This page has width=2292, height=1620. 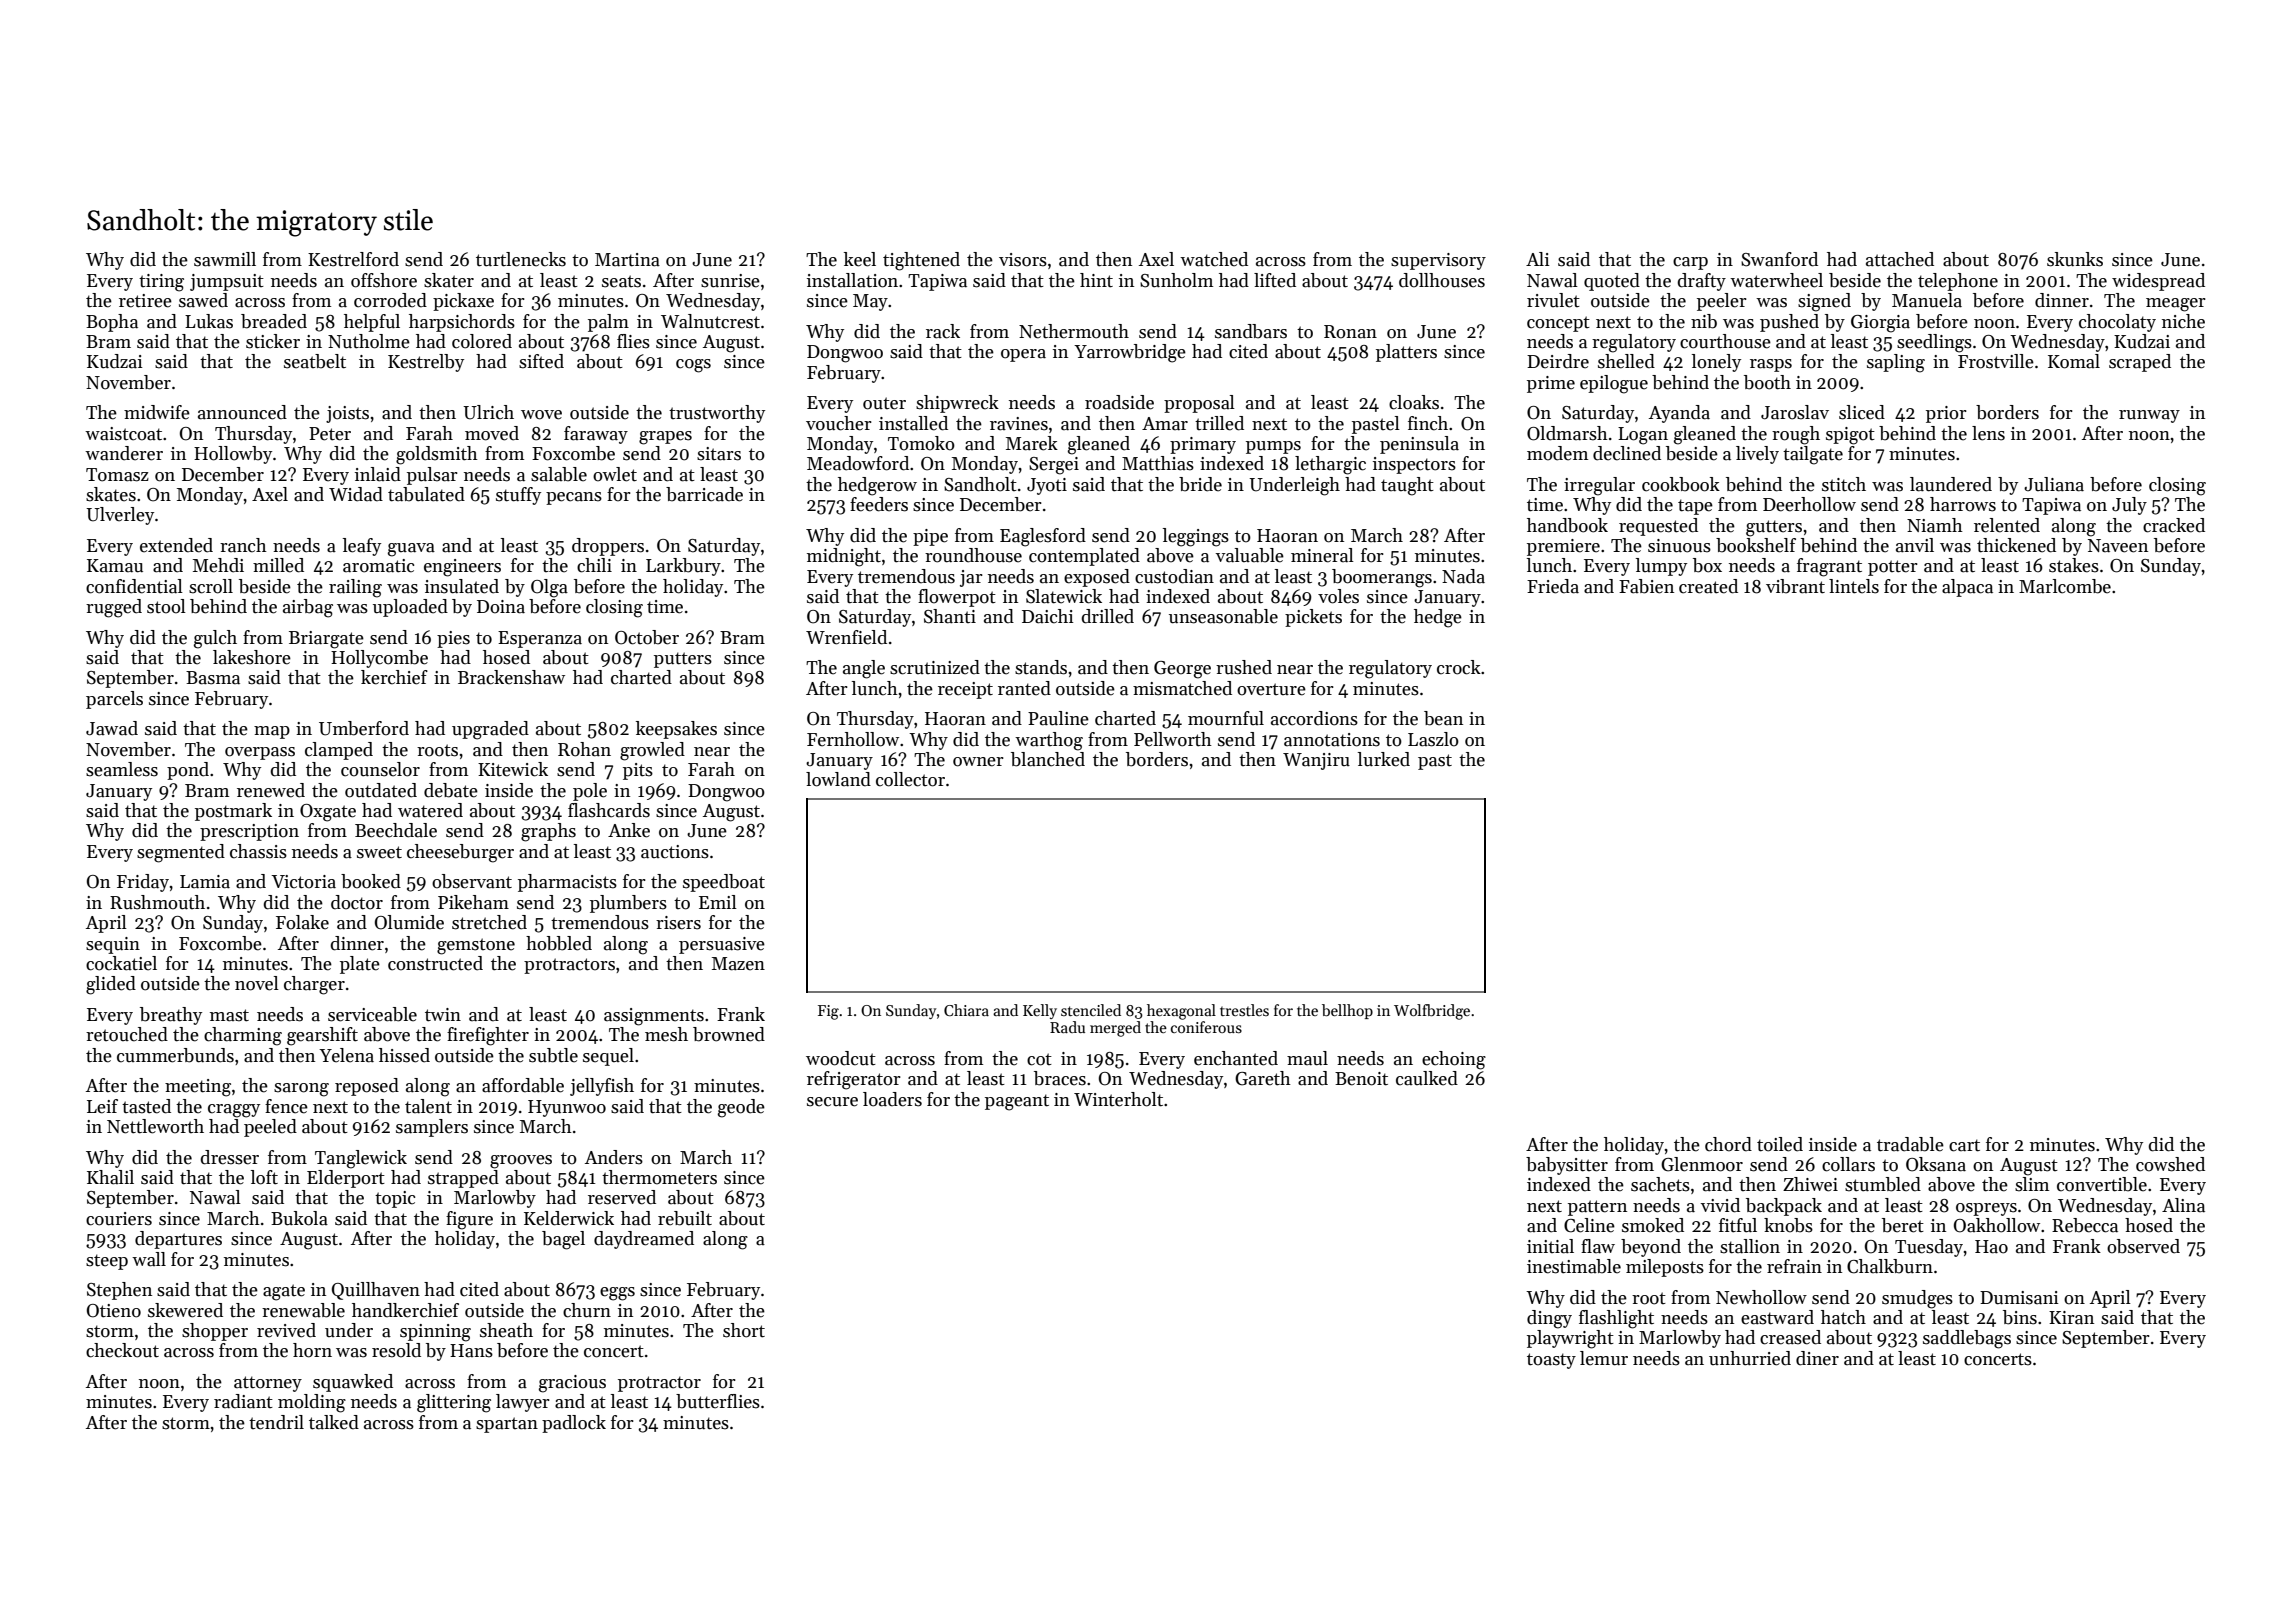 I want to click on sawmill, so click(x=225, y=259).
